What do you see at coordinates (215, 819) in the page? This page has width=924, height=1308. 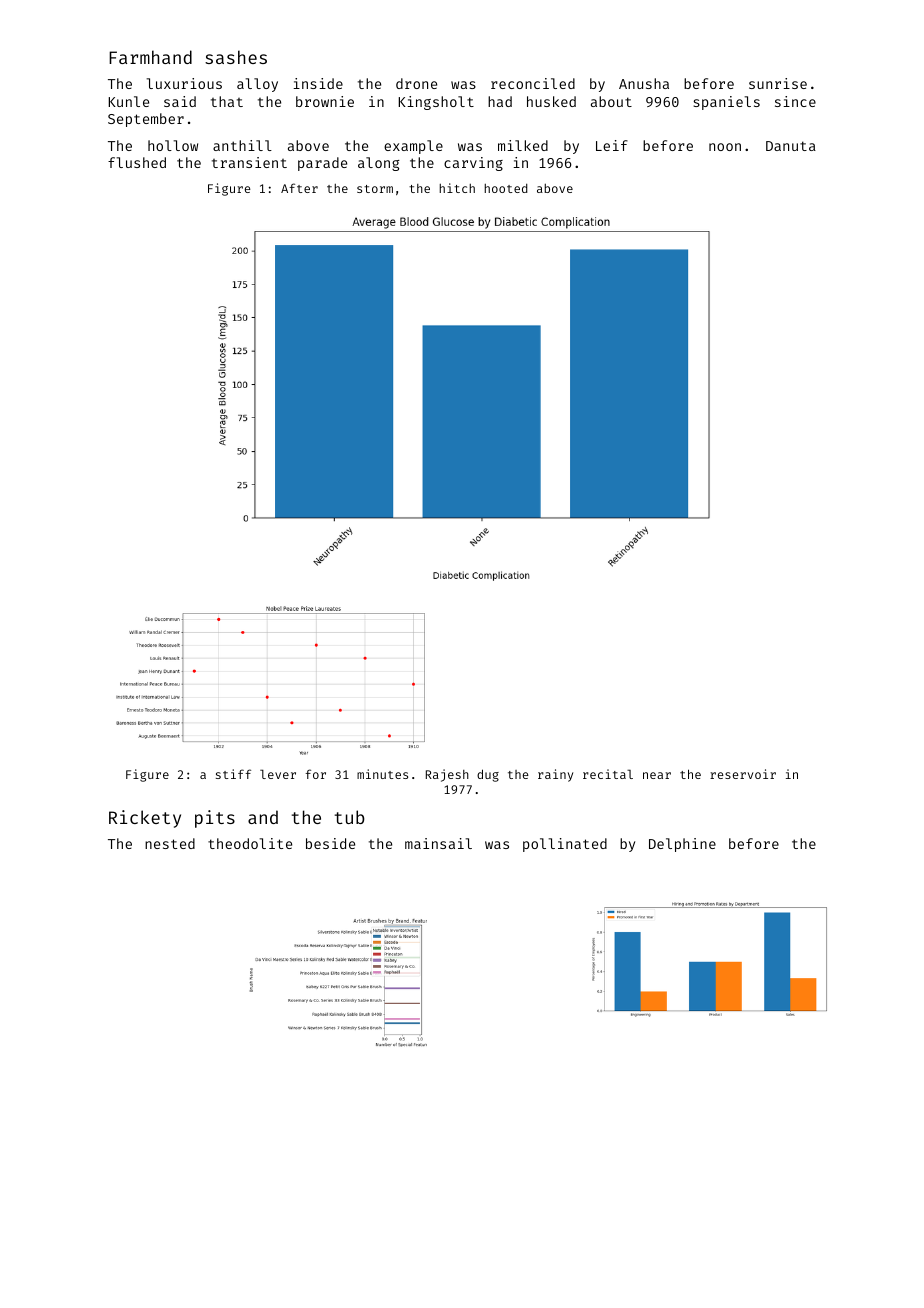 I see `pits` at bounding box center [215, 819].
